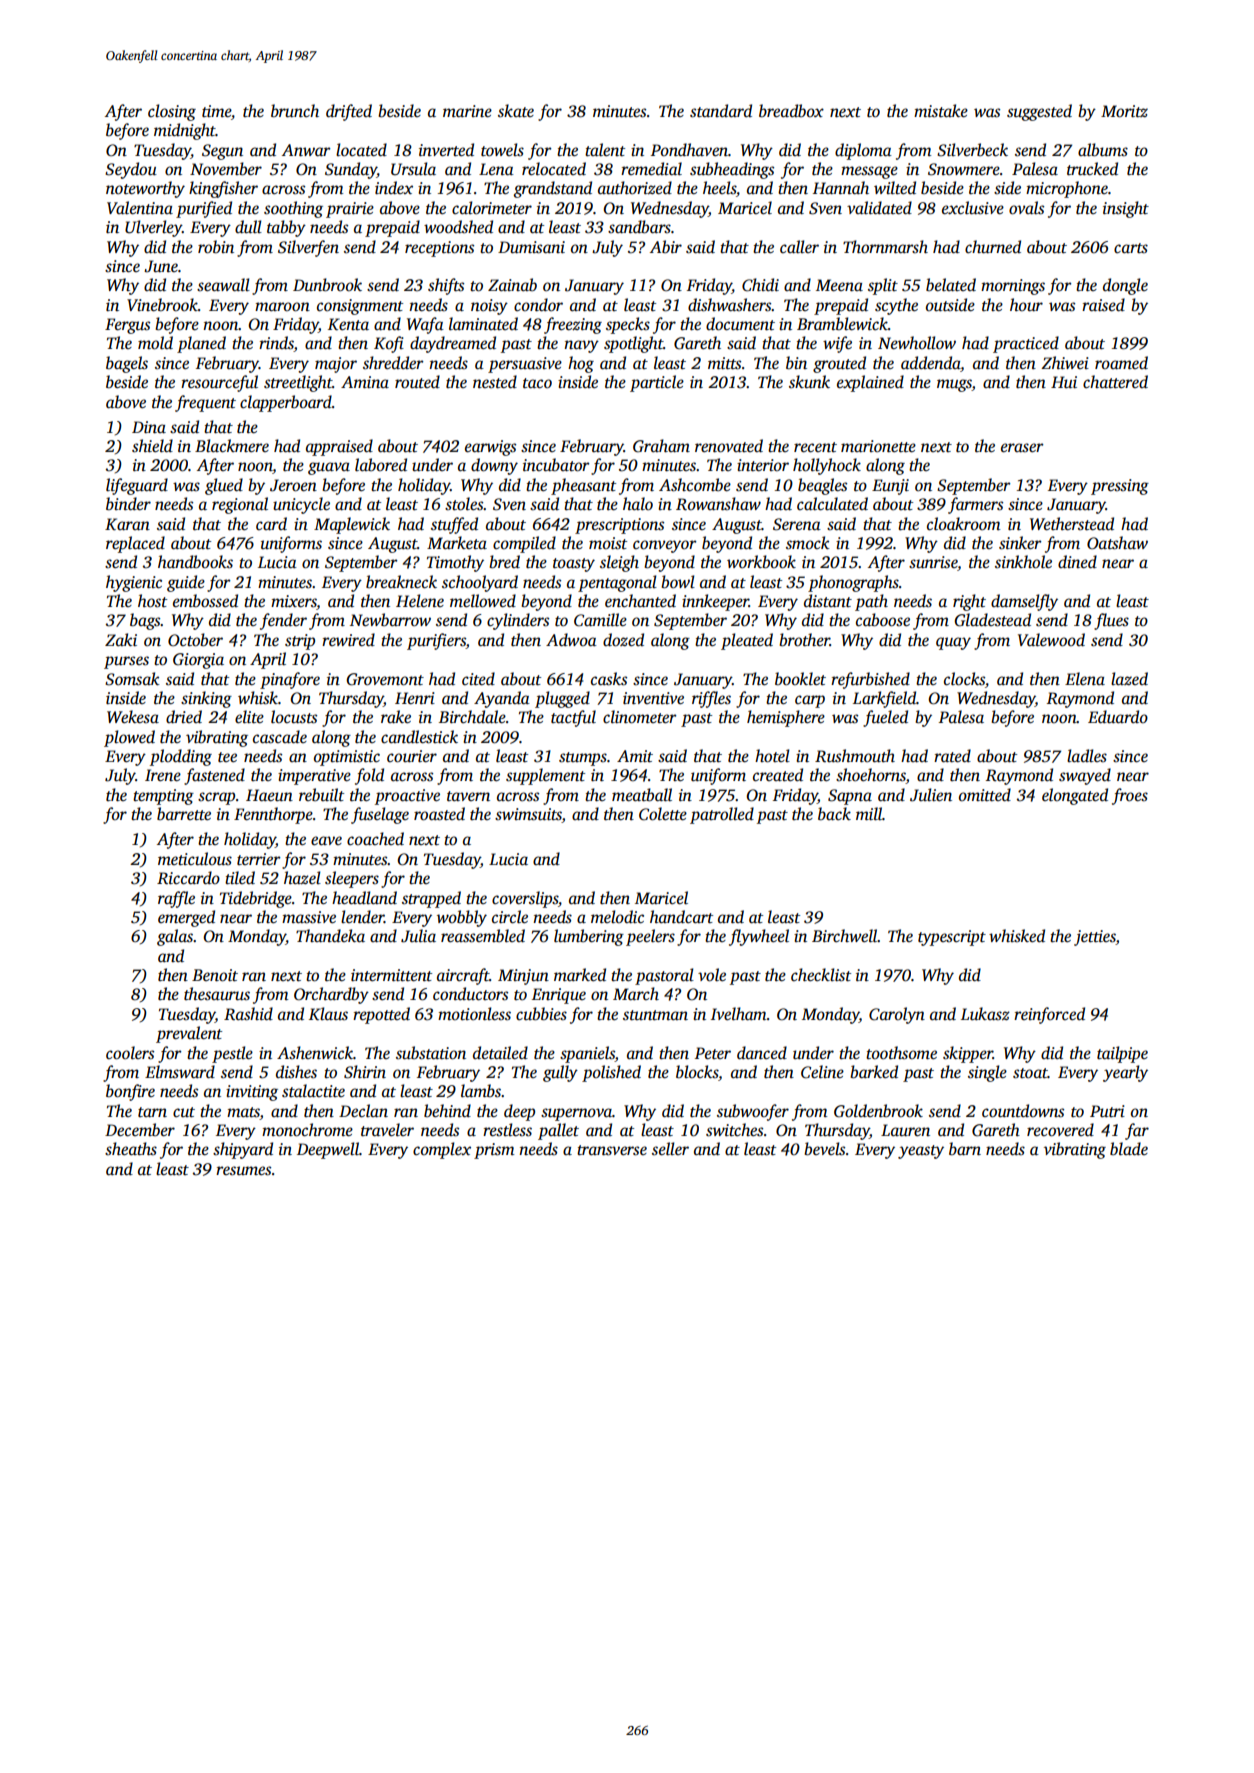 This screenshot has height=1773, width=1254. Describe the element at coordinates (609, 679) in the screenshot. I see `casks` at that location.
